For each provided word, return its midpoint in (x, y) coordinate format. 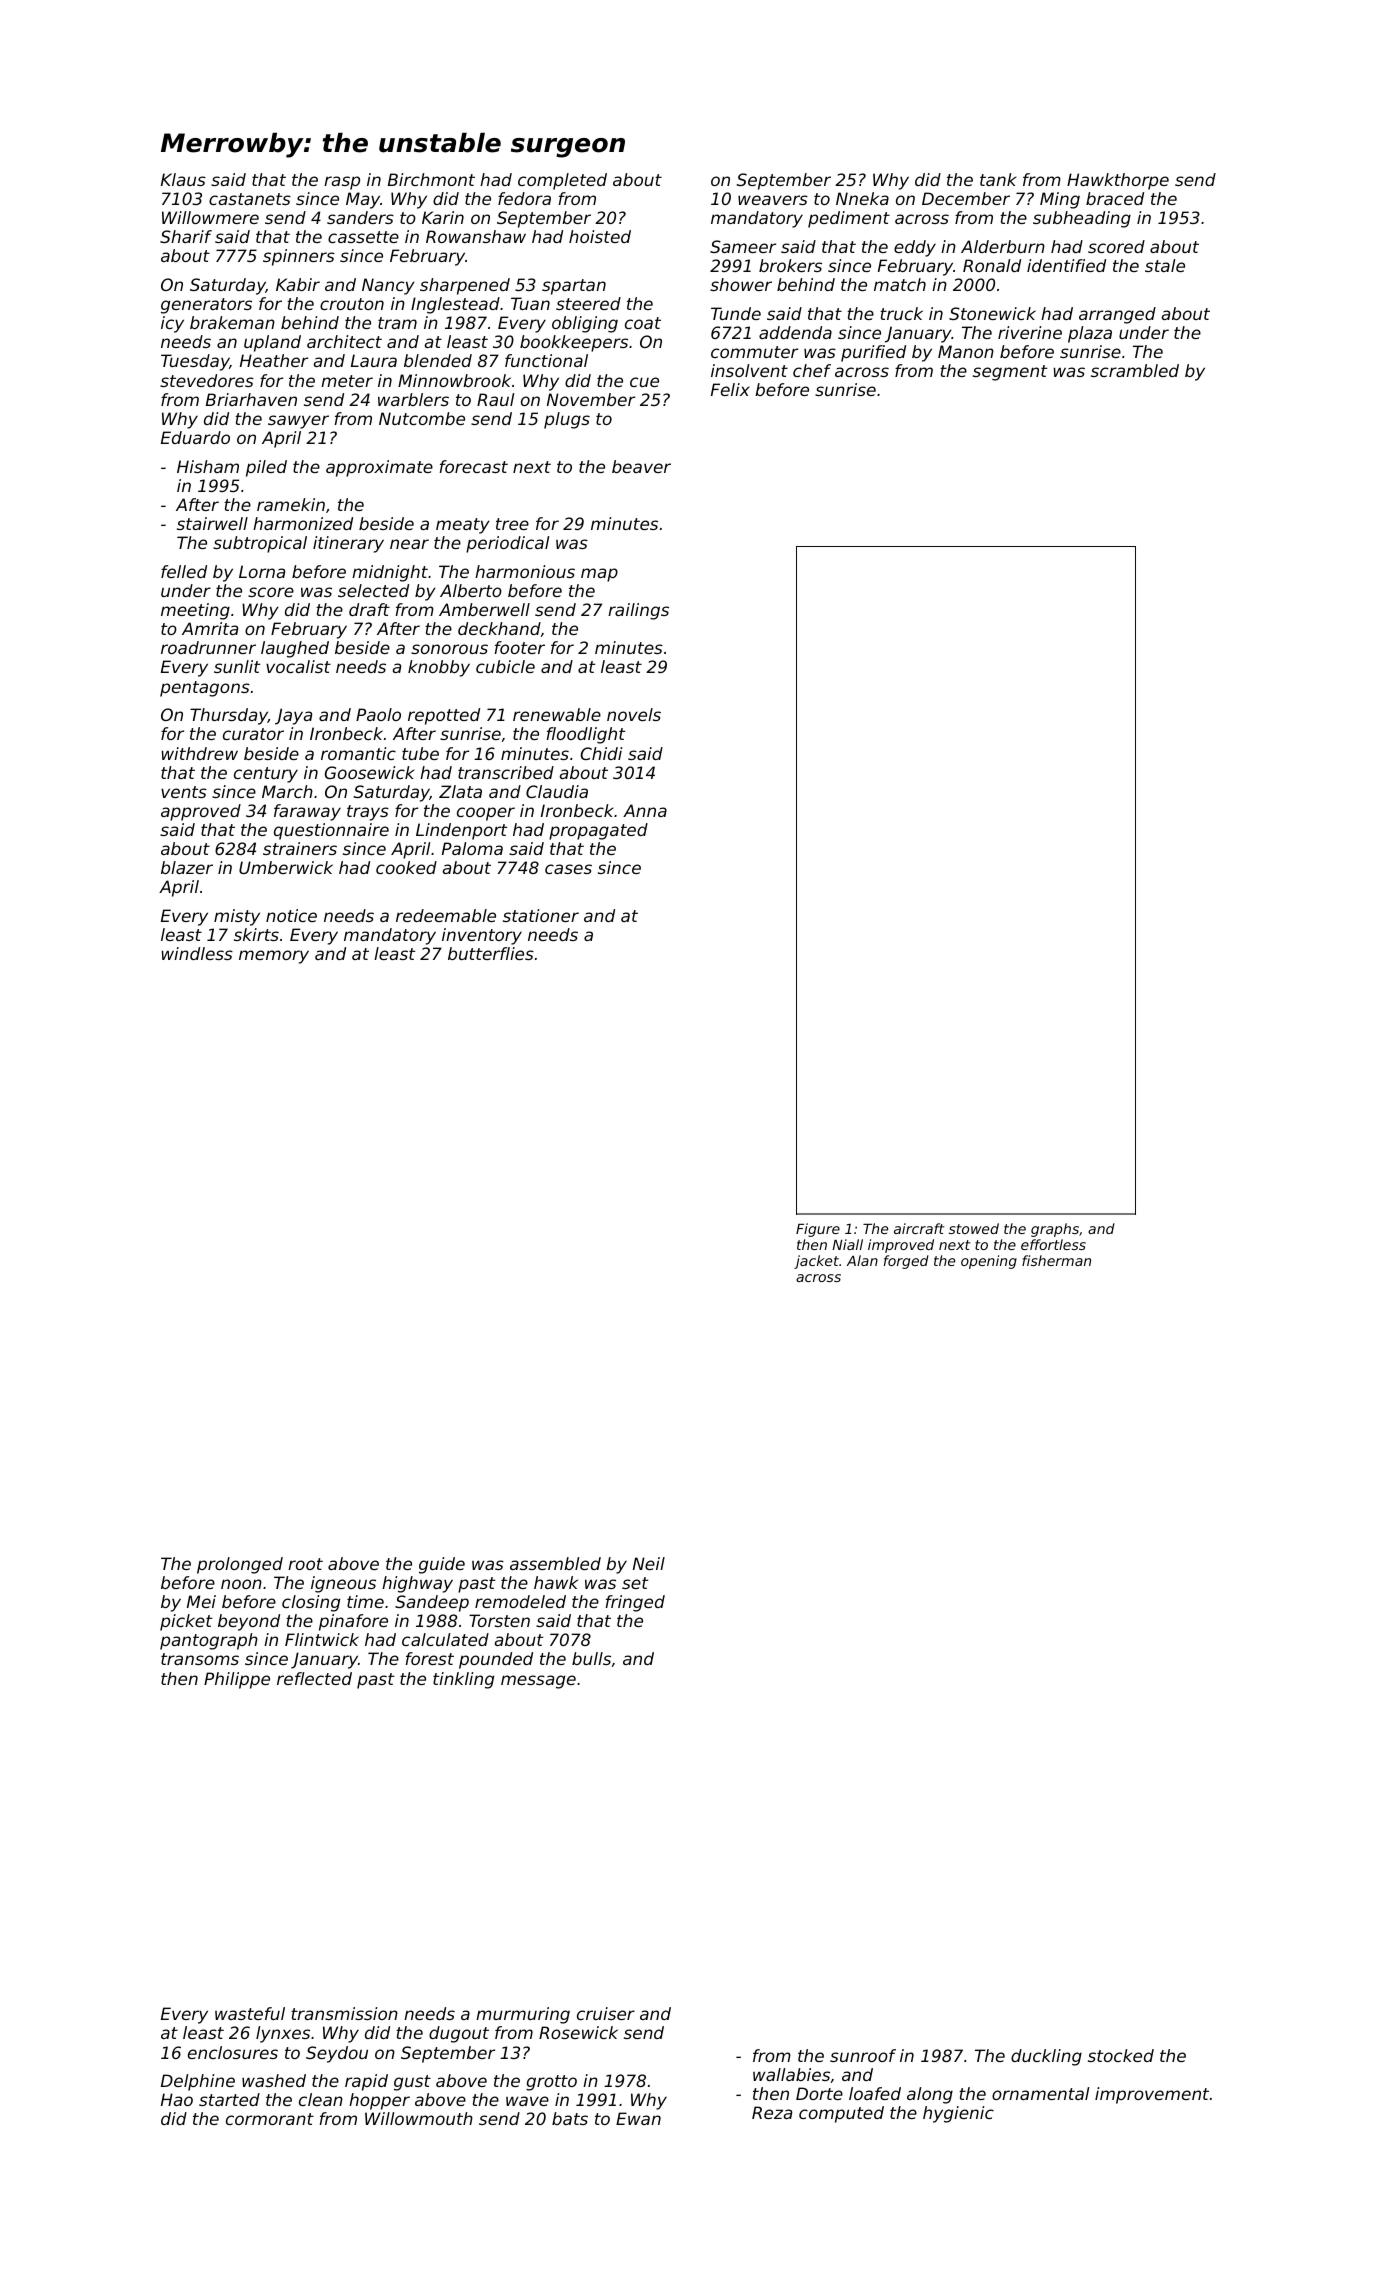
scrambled (1135, 370)
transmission (344, 2013)
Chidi (601, 753)
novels (634, 714)
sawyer (298, 422)
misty (237, 917)
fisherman (1056, 1260)
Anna (645, 810)
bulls (591, 1658)
